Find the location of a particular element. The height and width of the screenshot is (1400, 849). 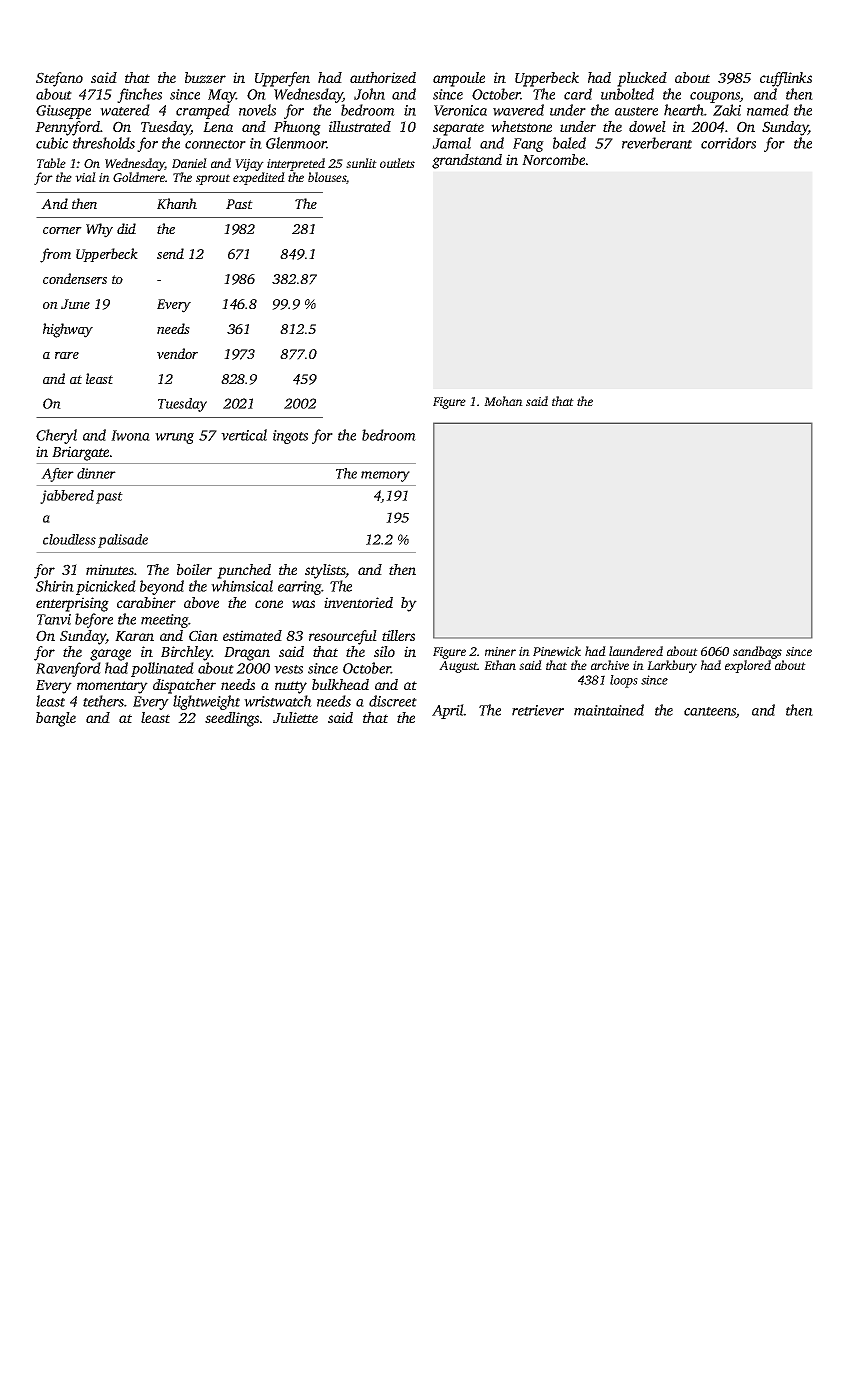

sandbags is located at coordinates (757, 652).
